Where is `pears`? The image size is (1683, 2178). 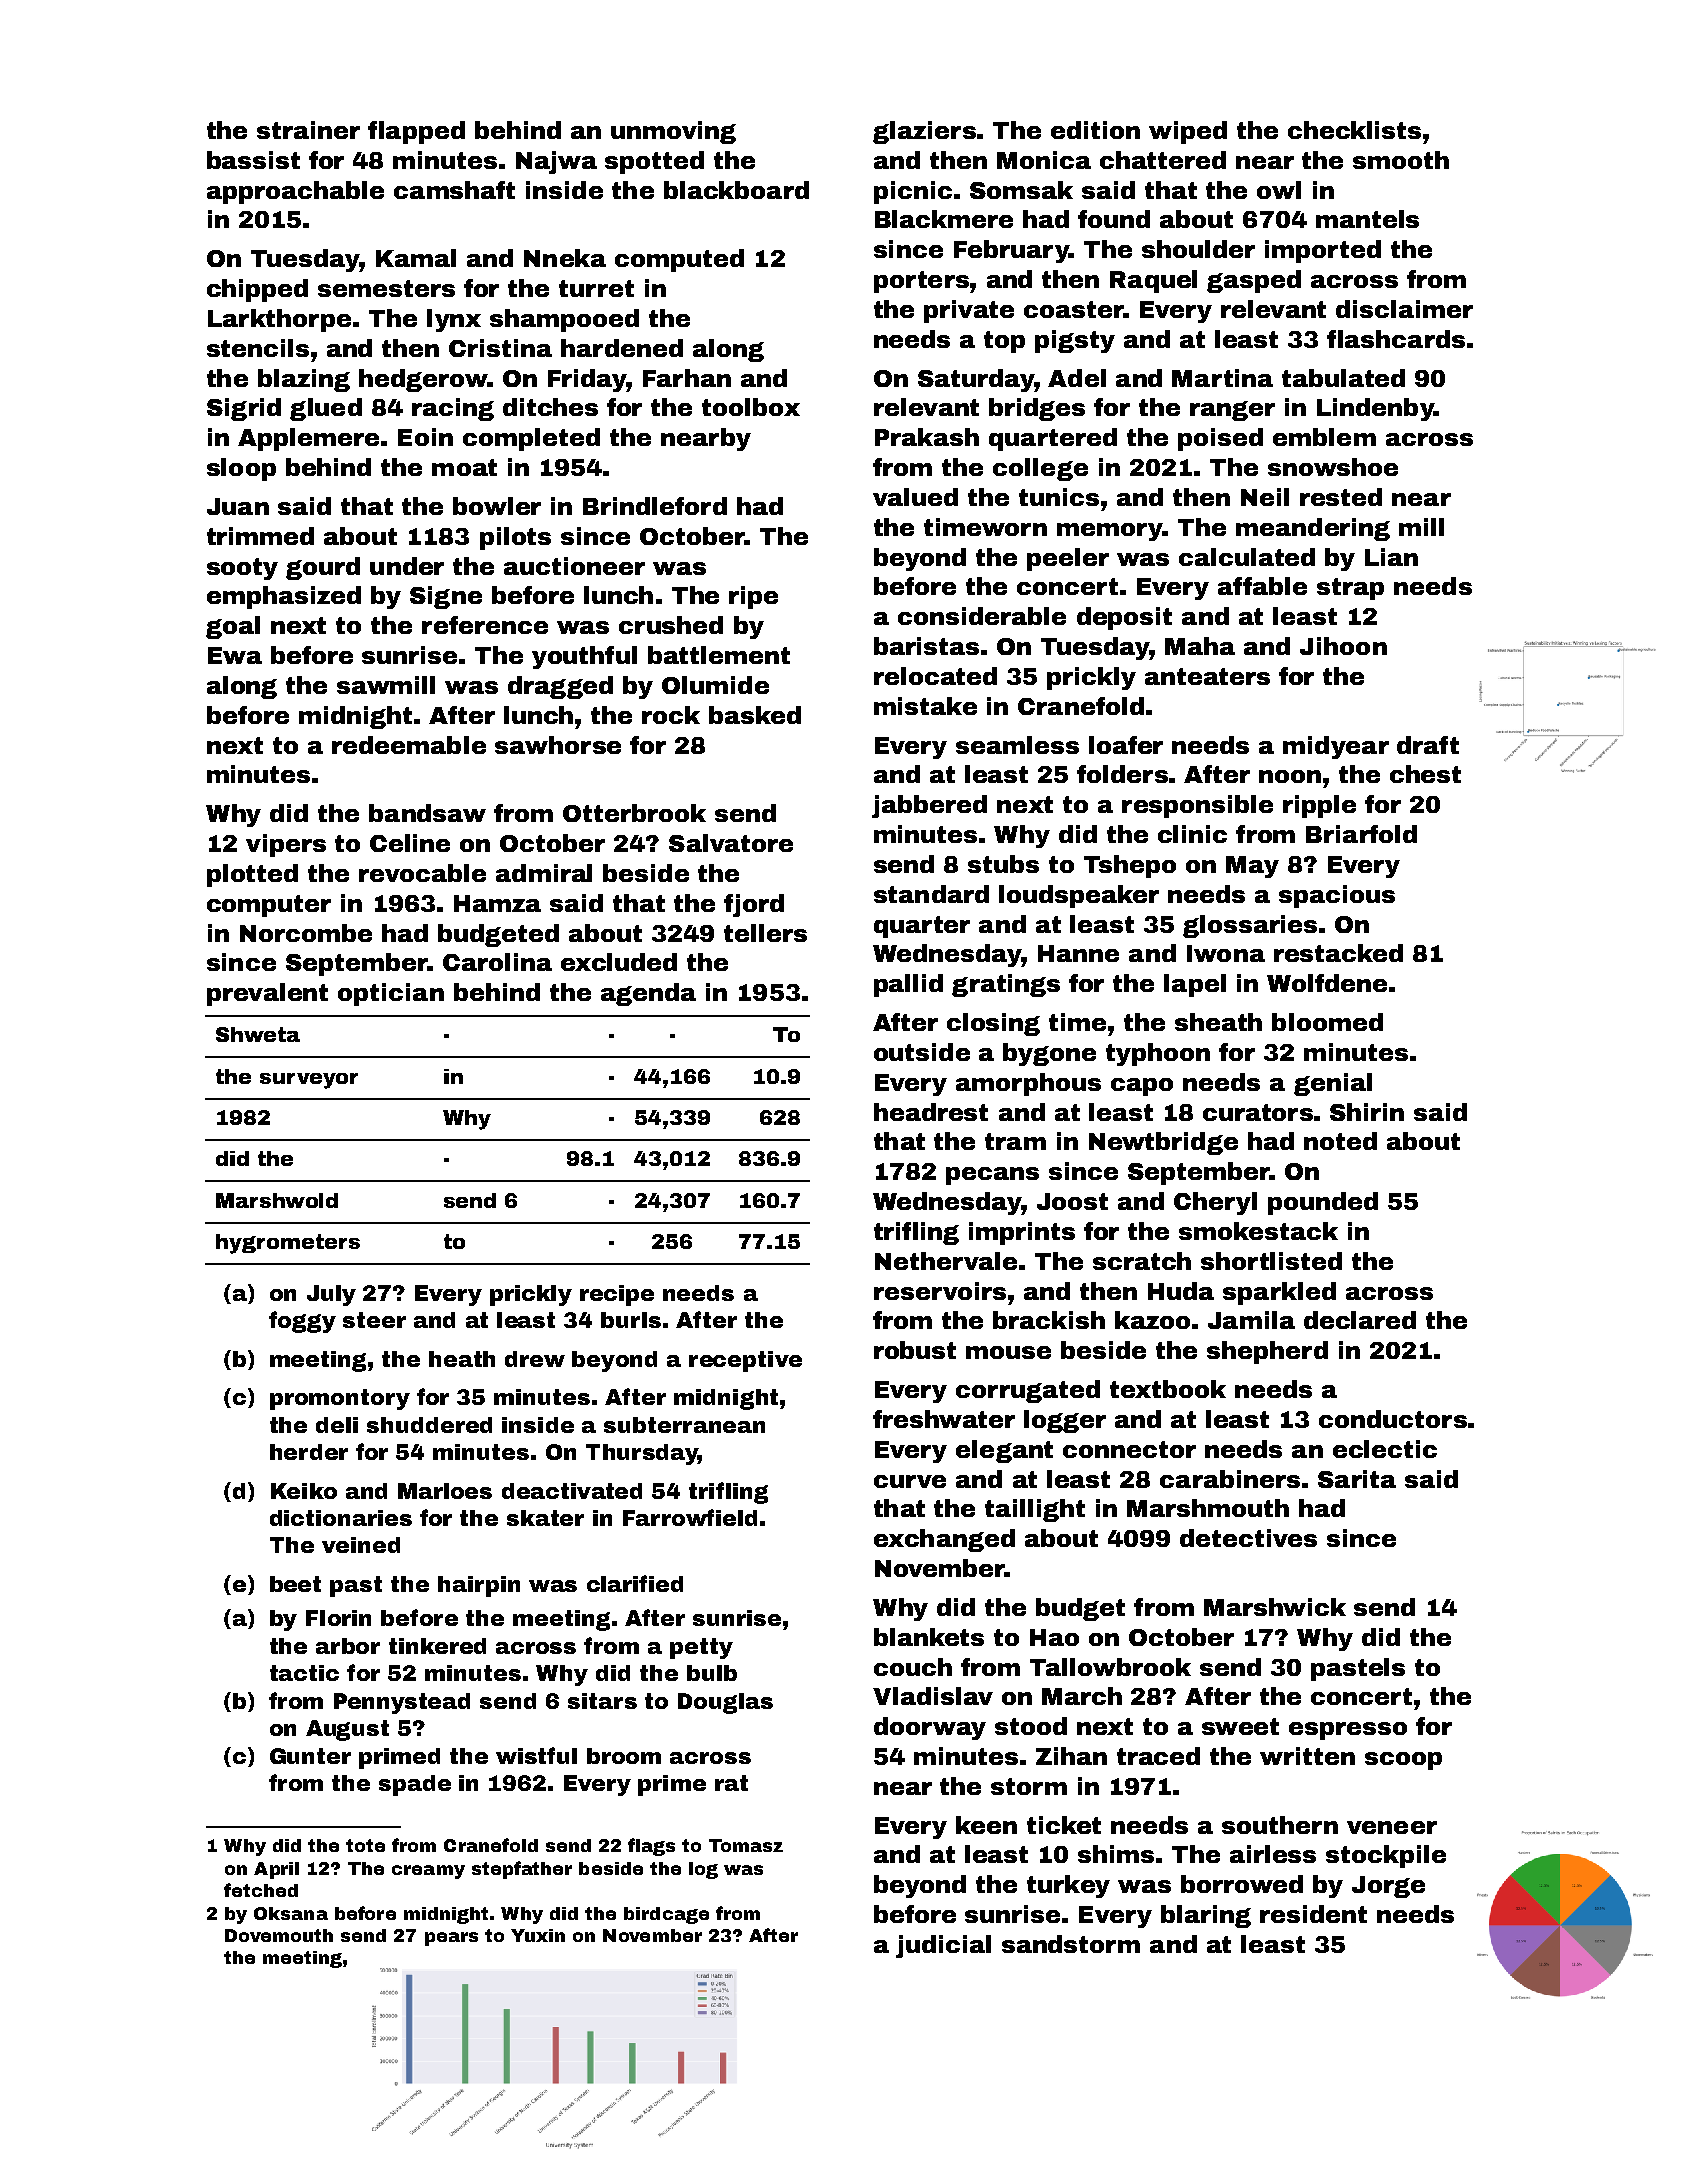 pears is located at coordinates (451, 1939).
